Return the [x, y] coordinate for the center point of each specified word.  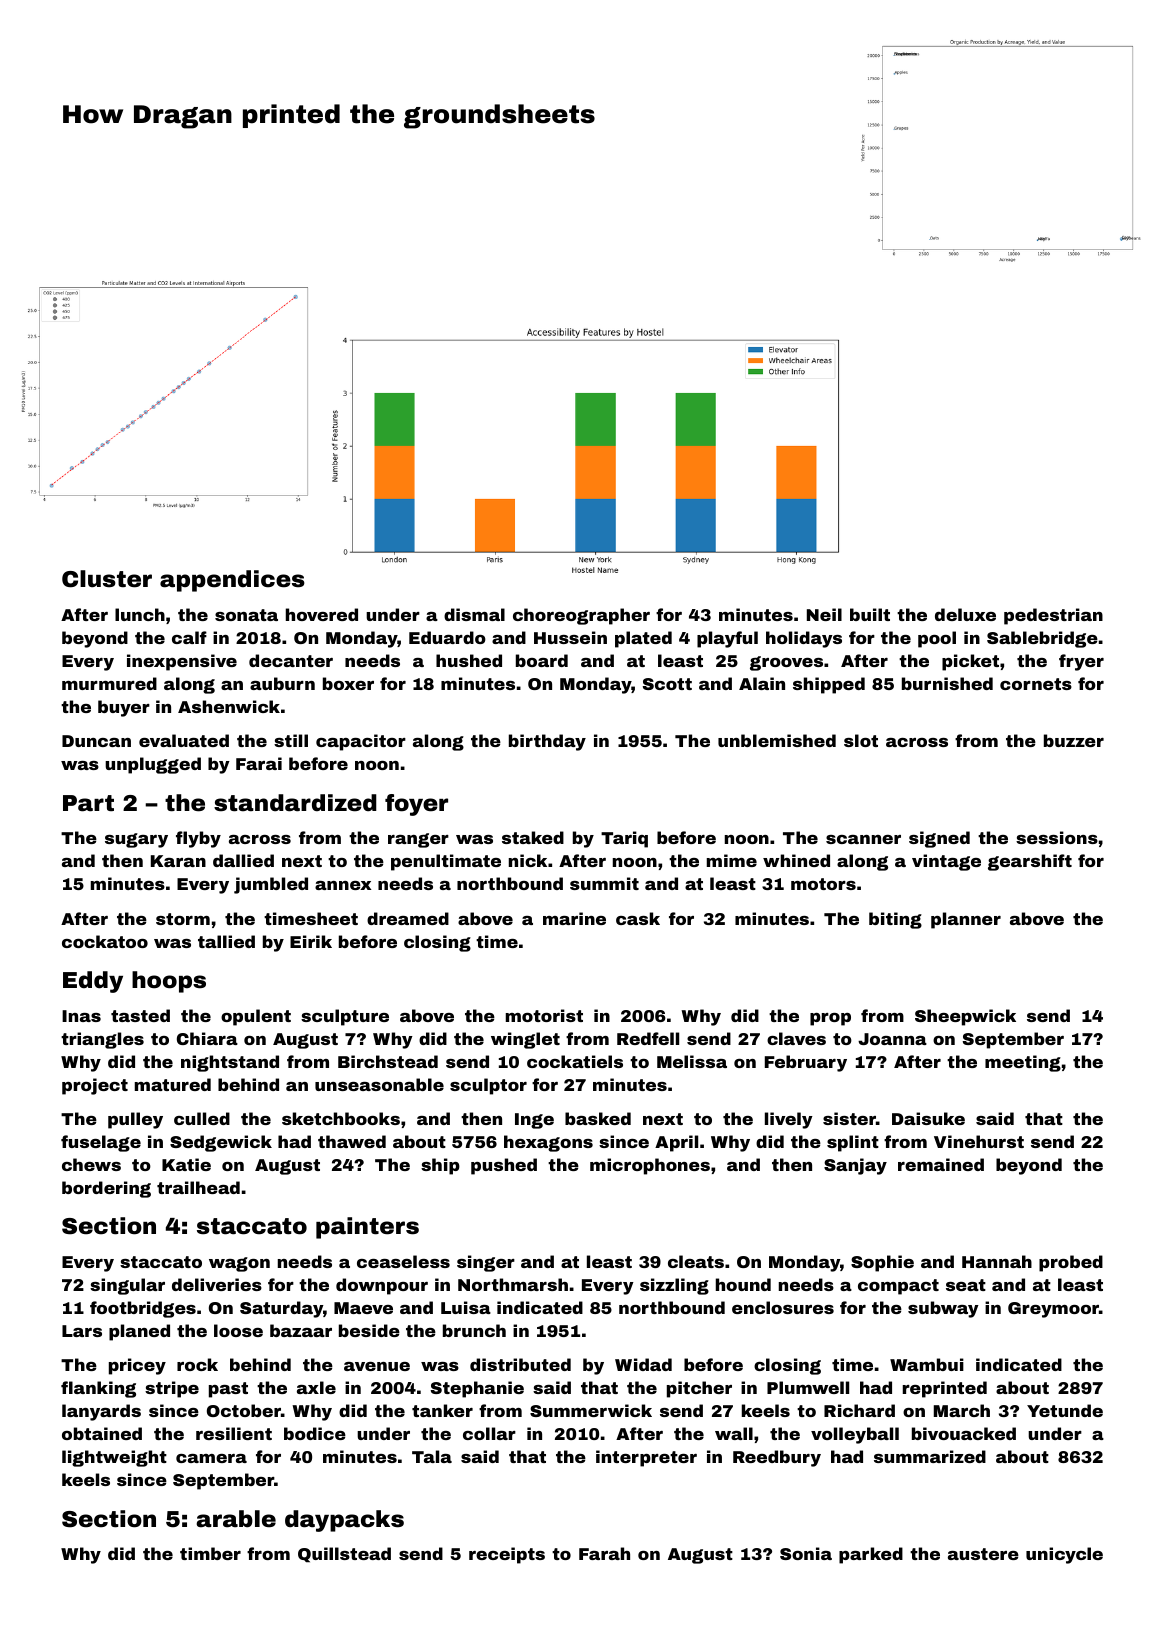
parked [871, 1555]
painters [367, 1228]
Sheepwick [965, 1017]
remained [941, 1164]
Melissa [692, 1061]
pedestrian [1053, 616]
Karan [178, 861]
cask [638, 918]
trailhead [198, 1187]
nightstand [230, 1063]
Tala [432, 1456]
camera [211, 1458]
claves [796, 1038]
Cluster [107, 579]
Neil [824, 614]
